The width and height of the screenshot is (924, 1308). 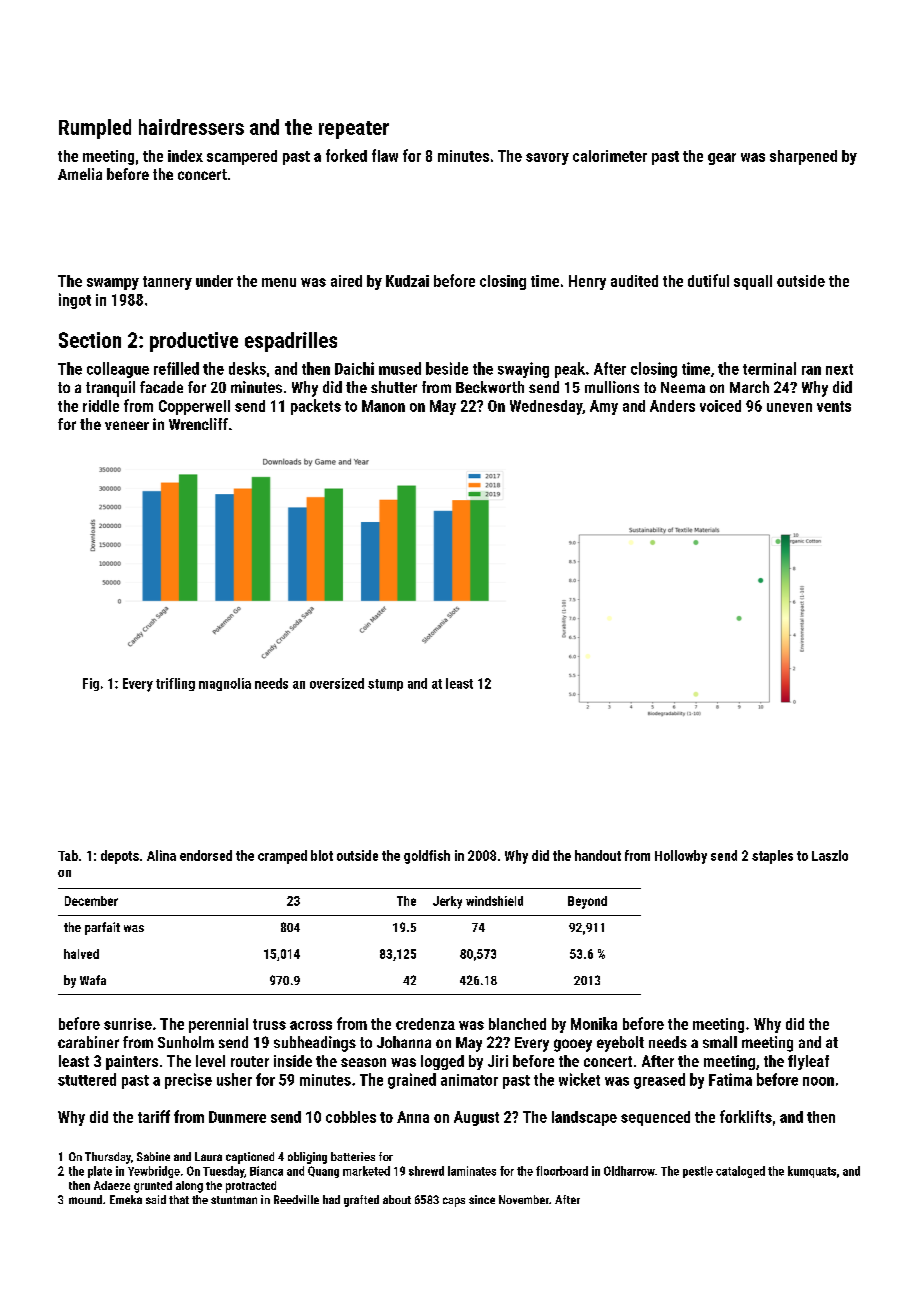 I want to click on Manon, so click(x=383, y=406).
